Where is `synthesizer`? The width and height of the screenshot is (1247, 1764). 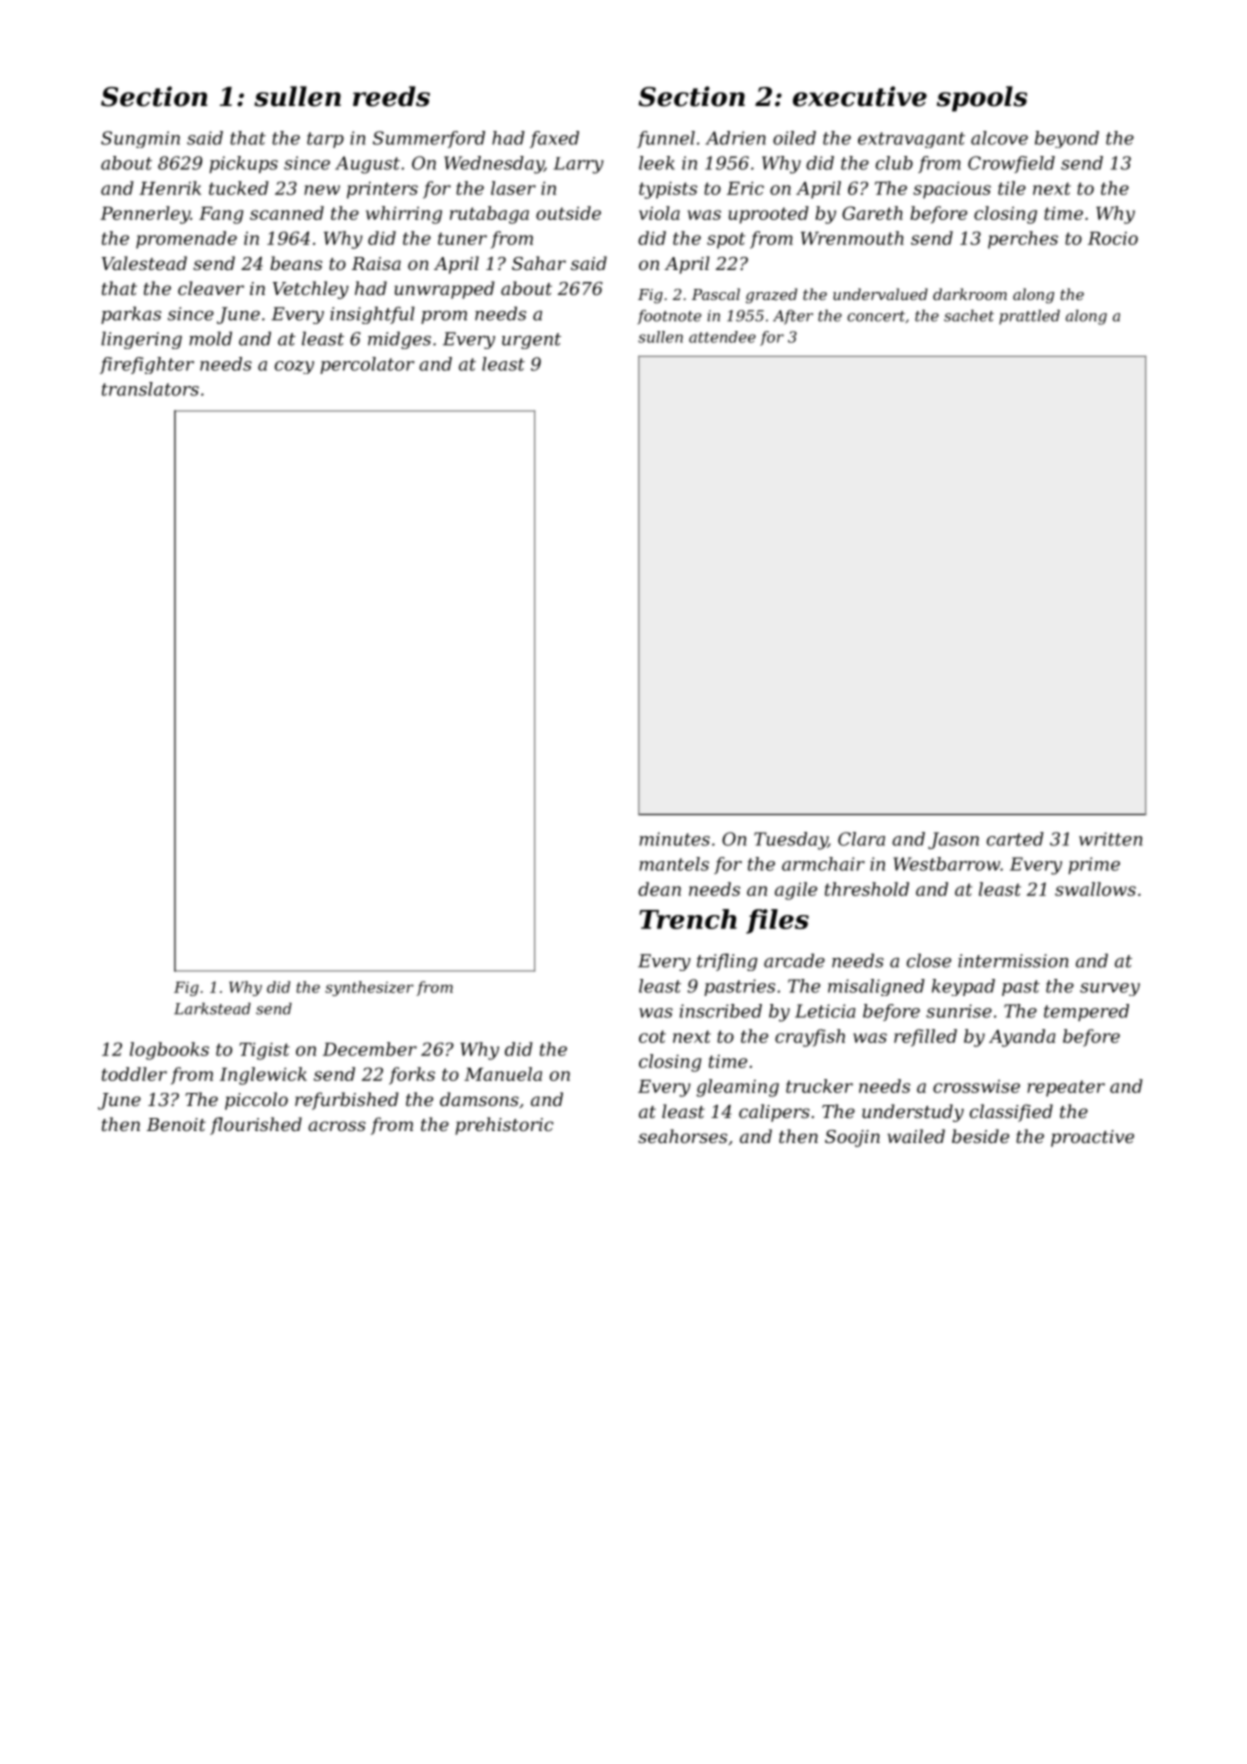
synthesizer is located at coordinates (369, 988).
